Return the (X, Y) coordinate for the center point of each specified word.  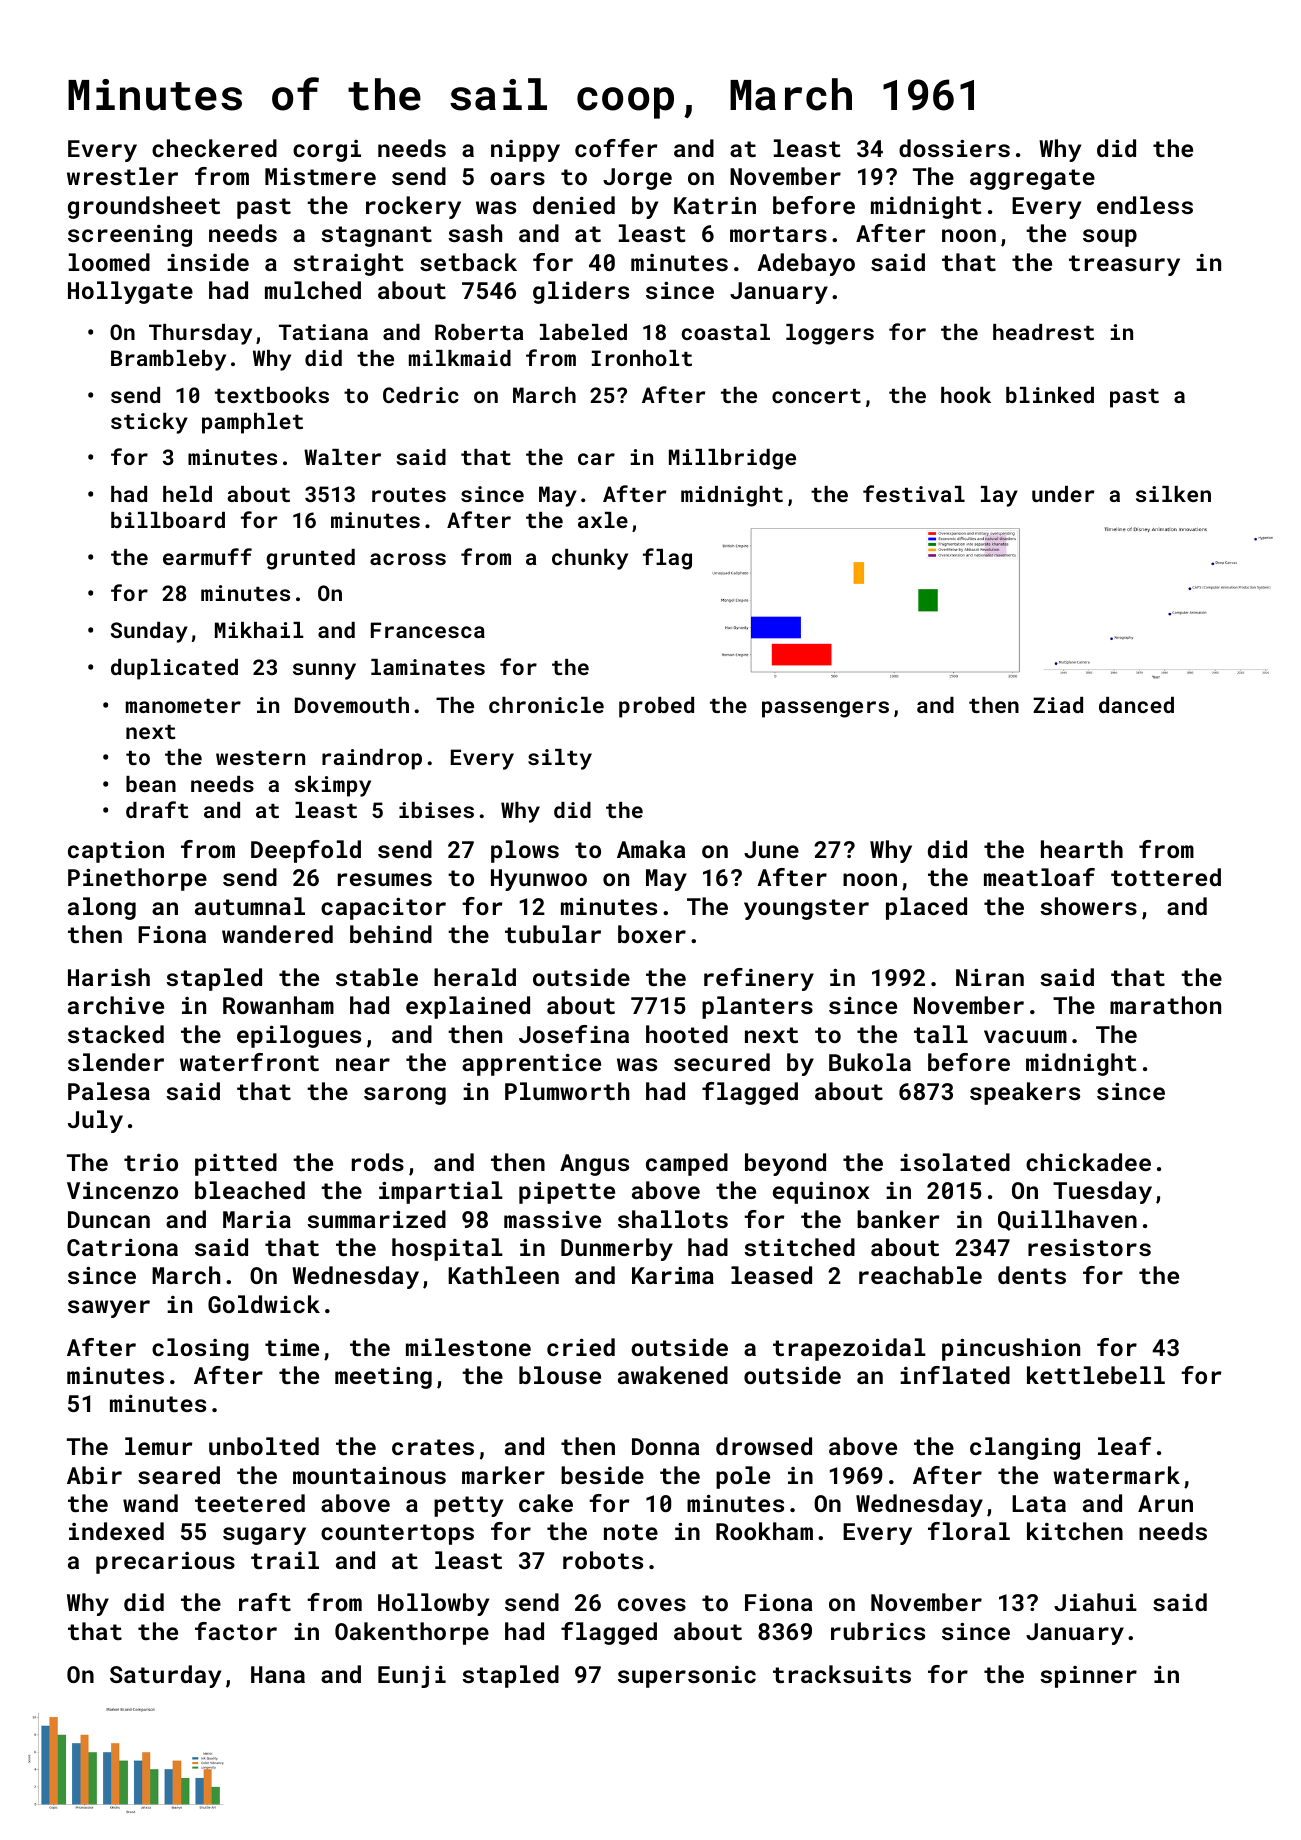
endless (1145, 205)
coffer (616, 148)
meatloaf (1039, 877)
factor (236, 1631)
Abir (94, 1475)
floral (969, 1531)
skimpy (333, 786)
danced (1136, 705)
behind (391, 934)
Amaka (651, 849)
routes (409, 495)
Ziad (1058, 705)
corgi (327, 151)
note (631, 1532)
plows (525, 851)
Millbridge (732, 459)
